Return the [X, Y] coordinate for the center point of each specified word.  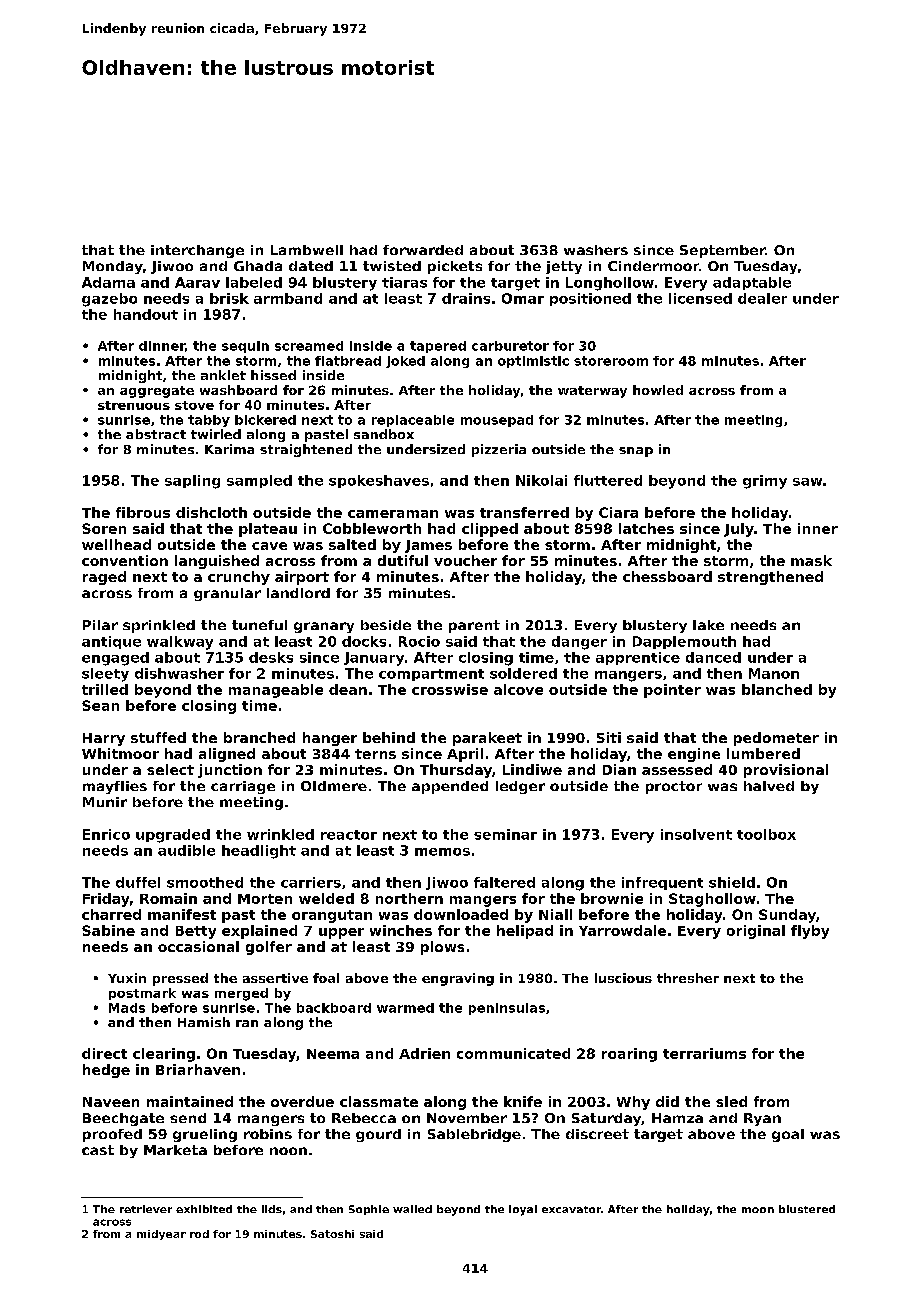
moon [758, 1210]
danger [579, 643]
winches [401, 930]
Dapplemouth [684, 642]
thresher [688, 978]
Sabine [108, 930]
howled [658, 390]
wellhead [116, 544]
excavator [571, 1209]
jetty [564, 267]
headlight [259, 852]
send [188, 1118]
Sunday [787, 916]
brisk [229, 298]
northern [409, 898]
